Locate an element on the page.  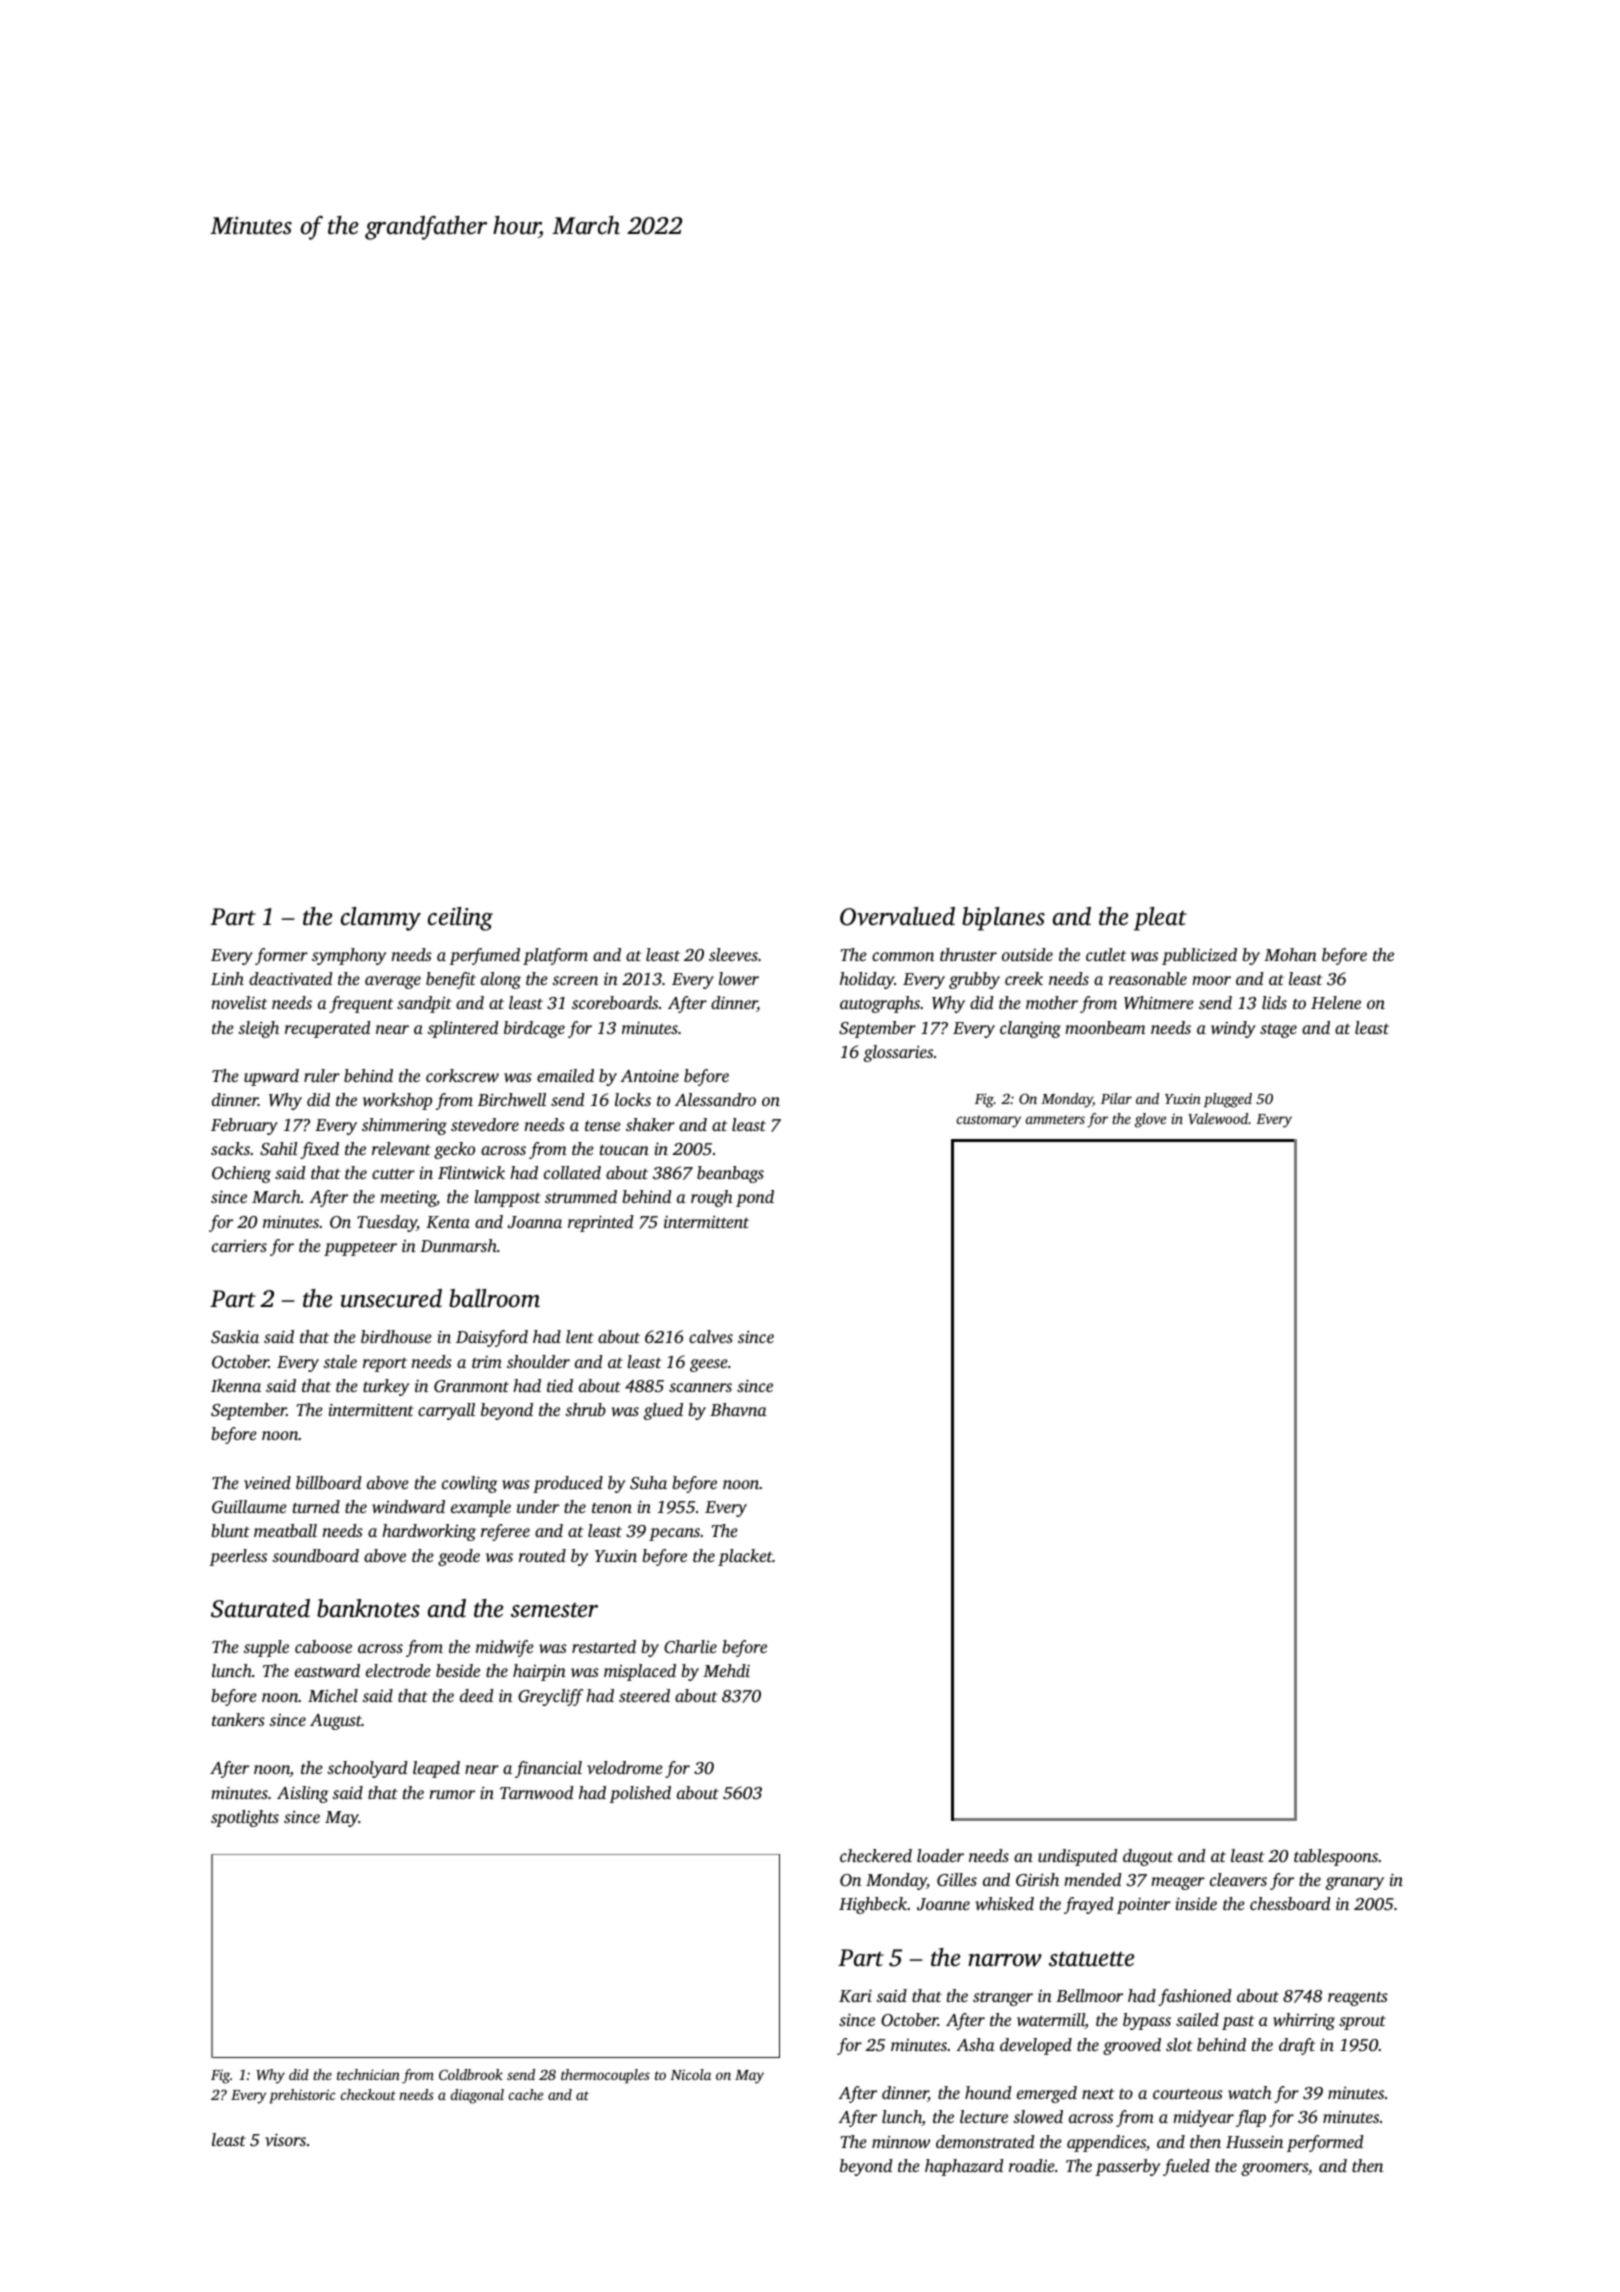
calves is located at coordinates (711, 1336).
